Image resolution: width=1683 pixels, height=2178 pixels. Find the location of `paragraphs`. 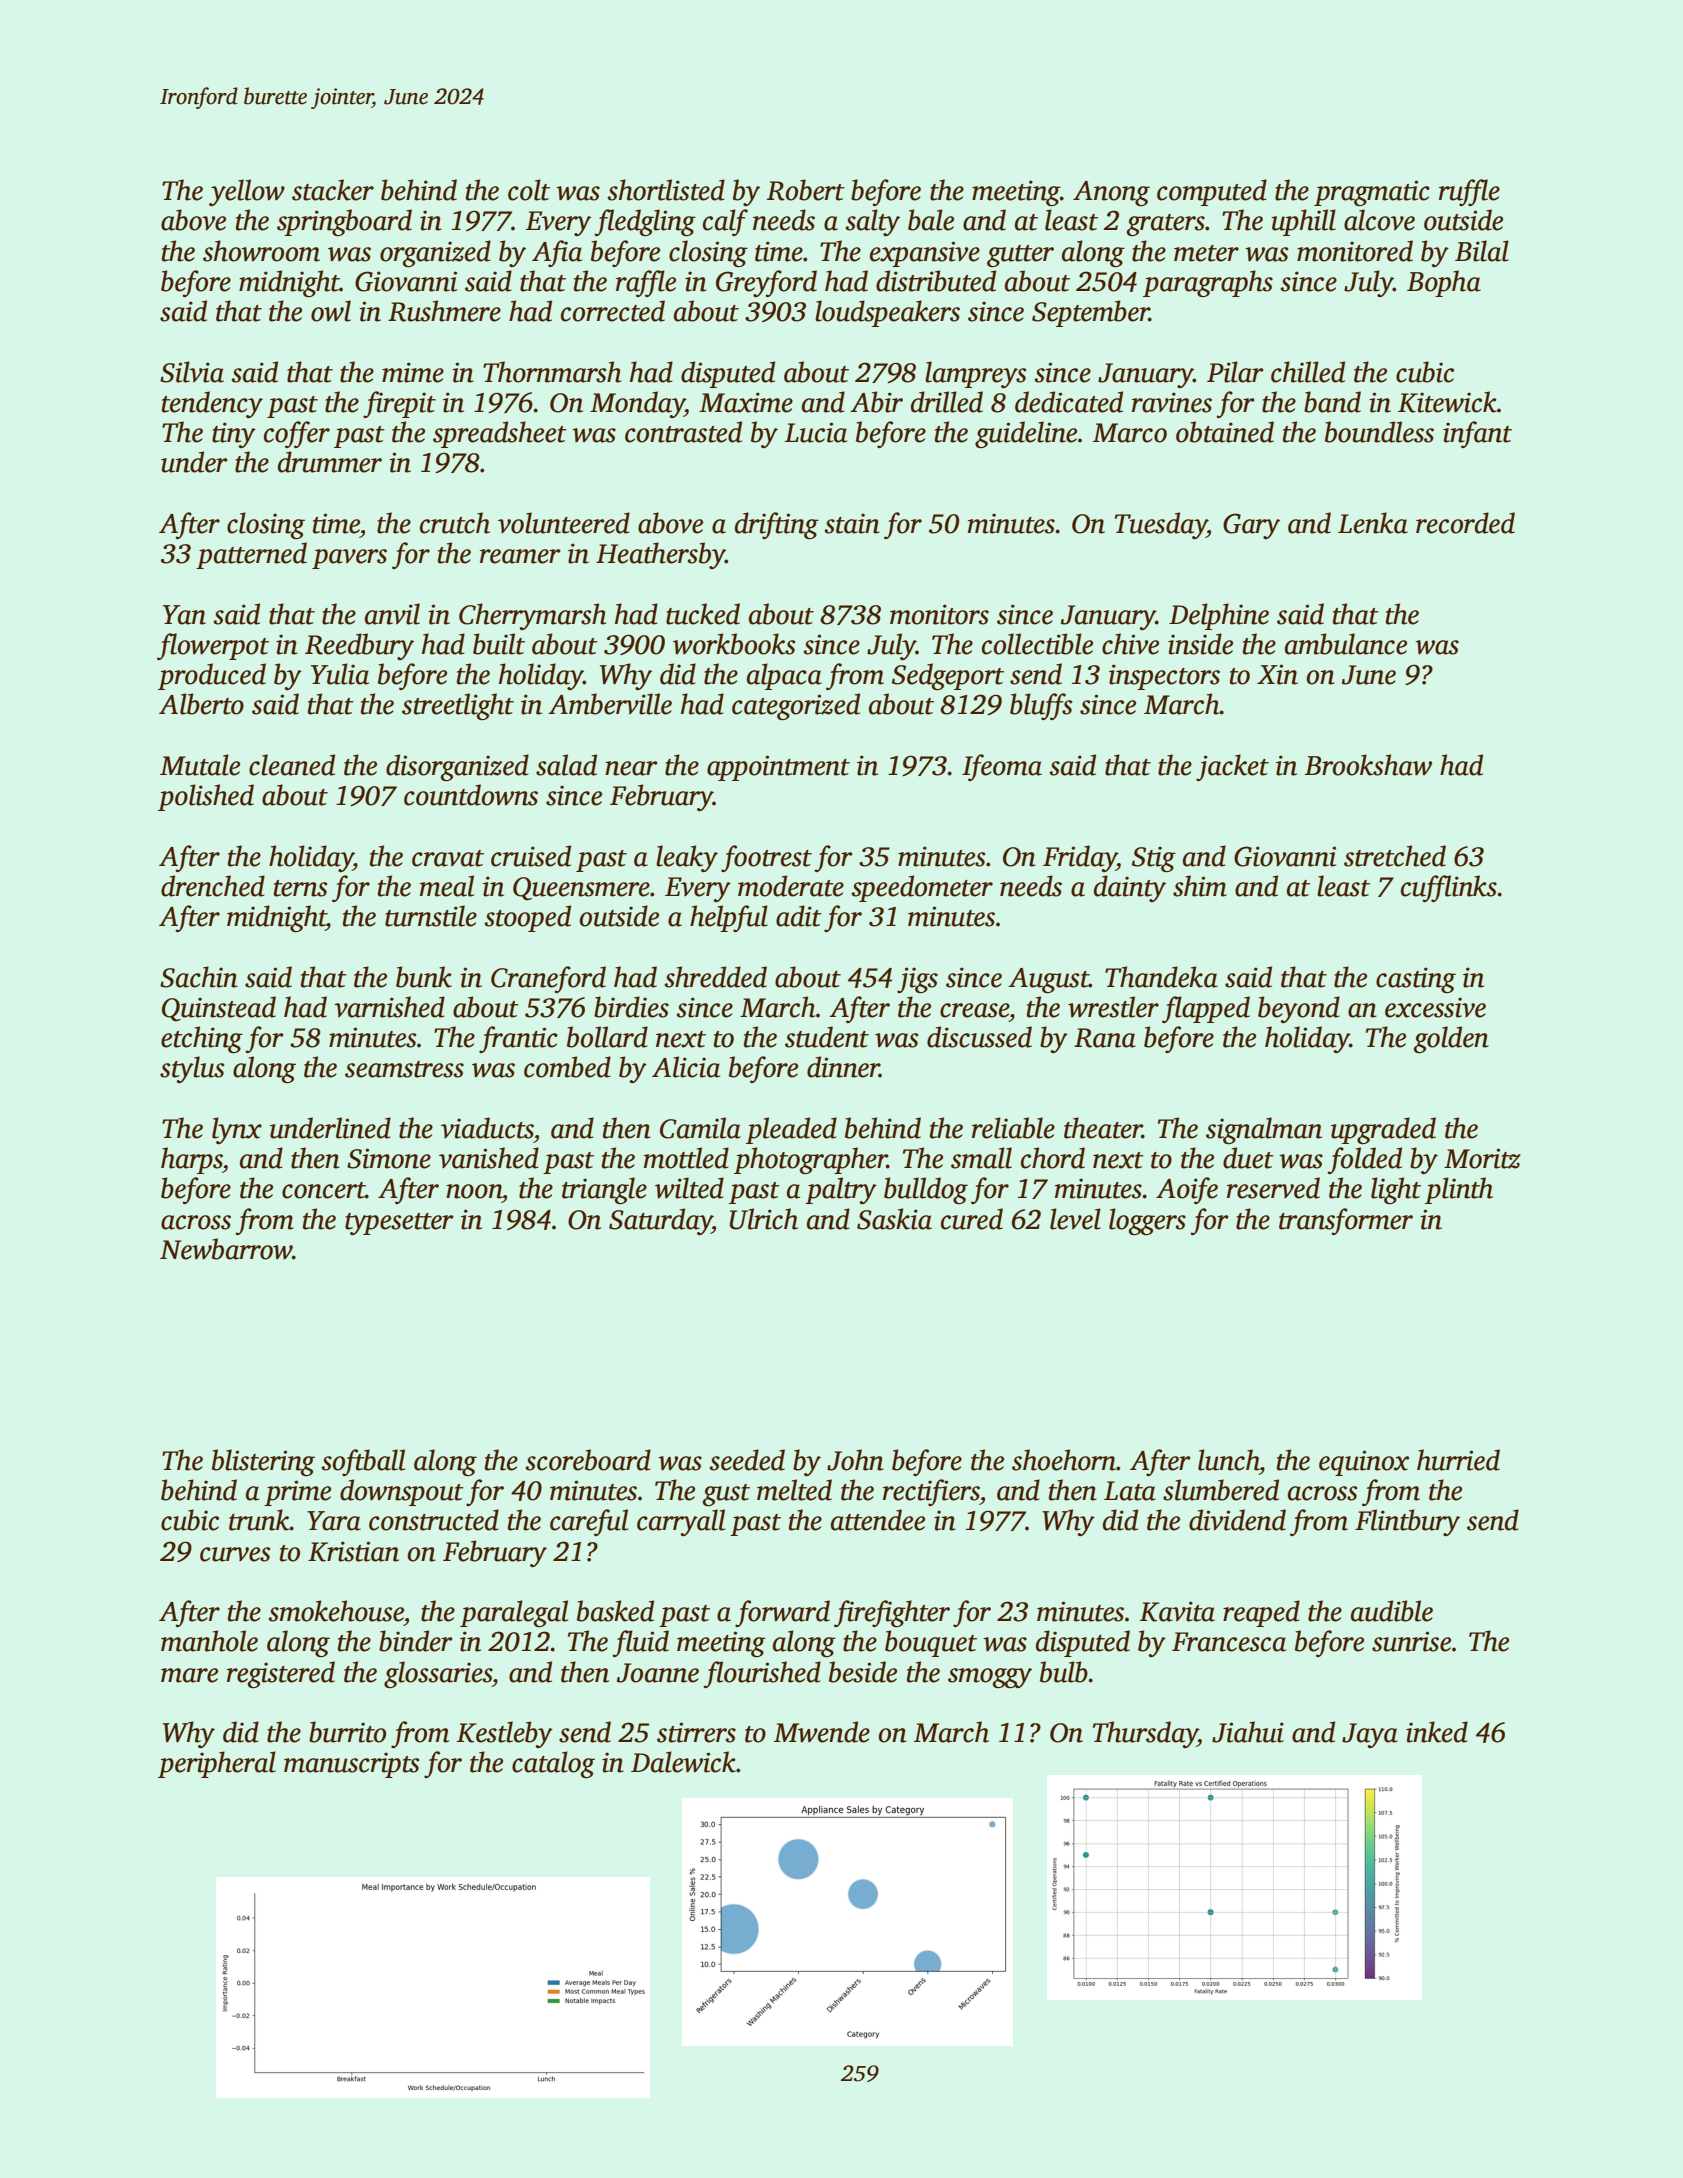

paragraphs is located at coordinates (1208, 283).
